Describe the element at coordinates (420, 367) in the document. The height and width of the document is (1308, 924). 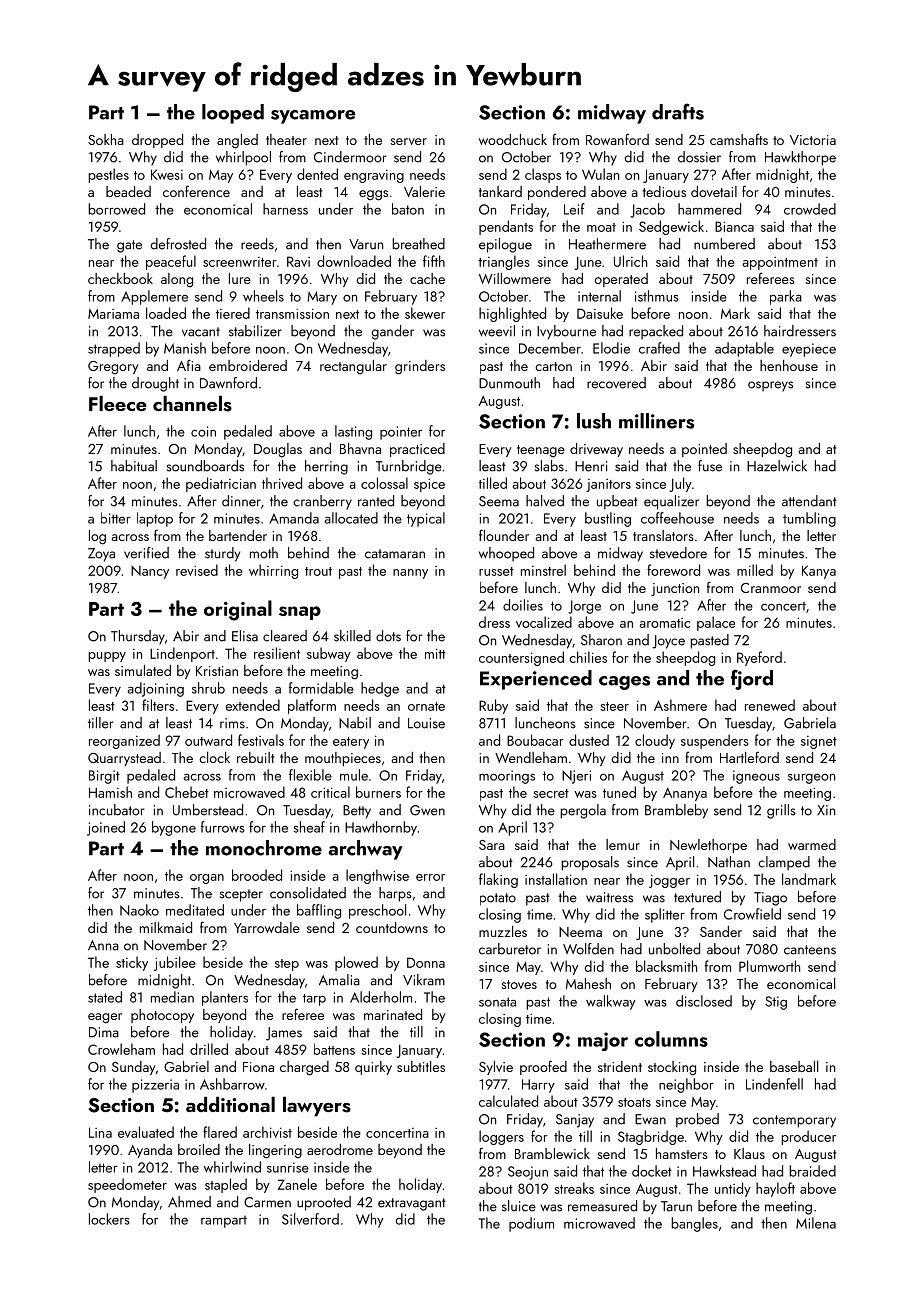
I see `grinders` at that location.
